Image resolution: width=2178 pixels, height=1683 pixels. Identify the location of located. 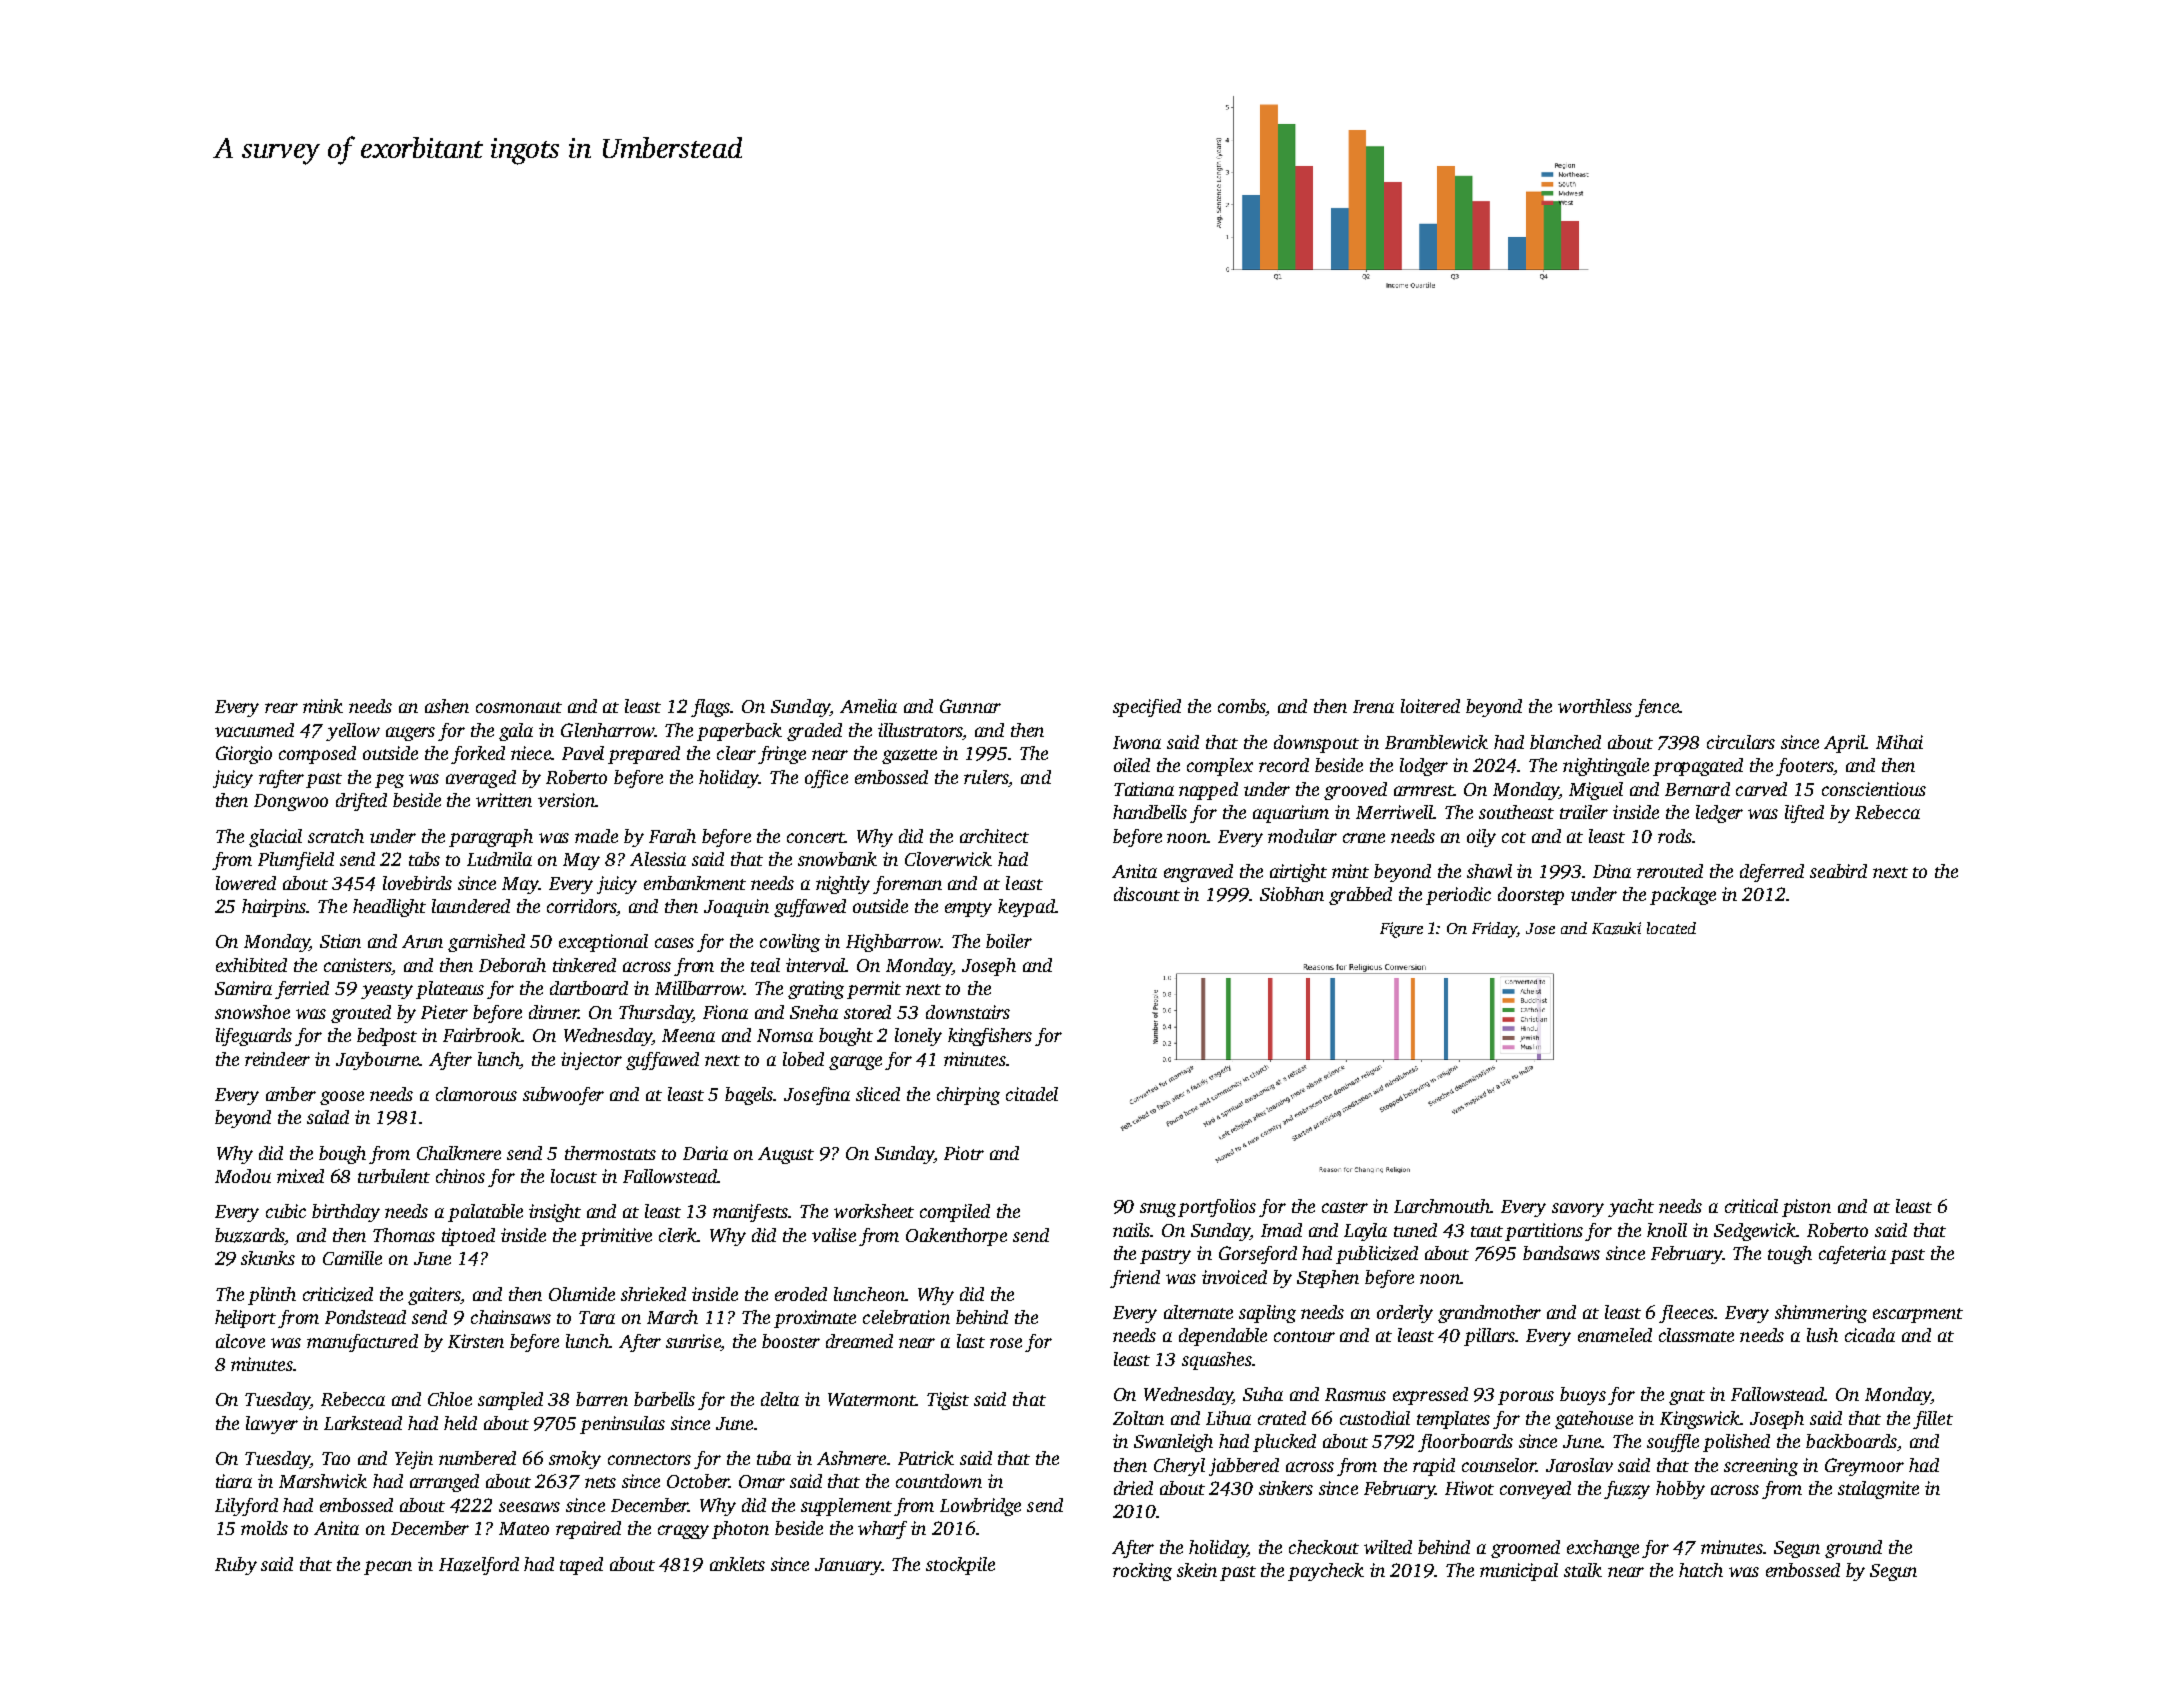
(1671, 928).
